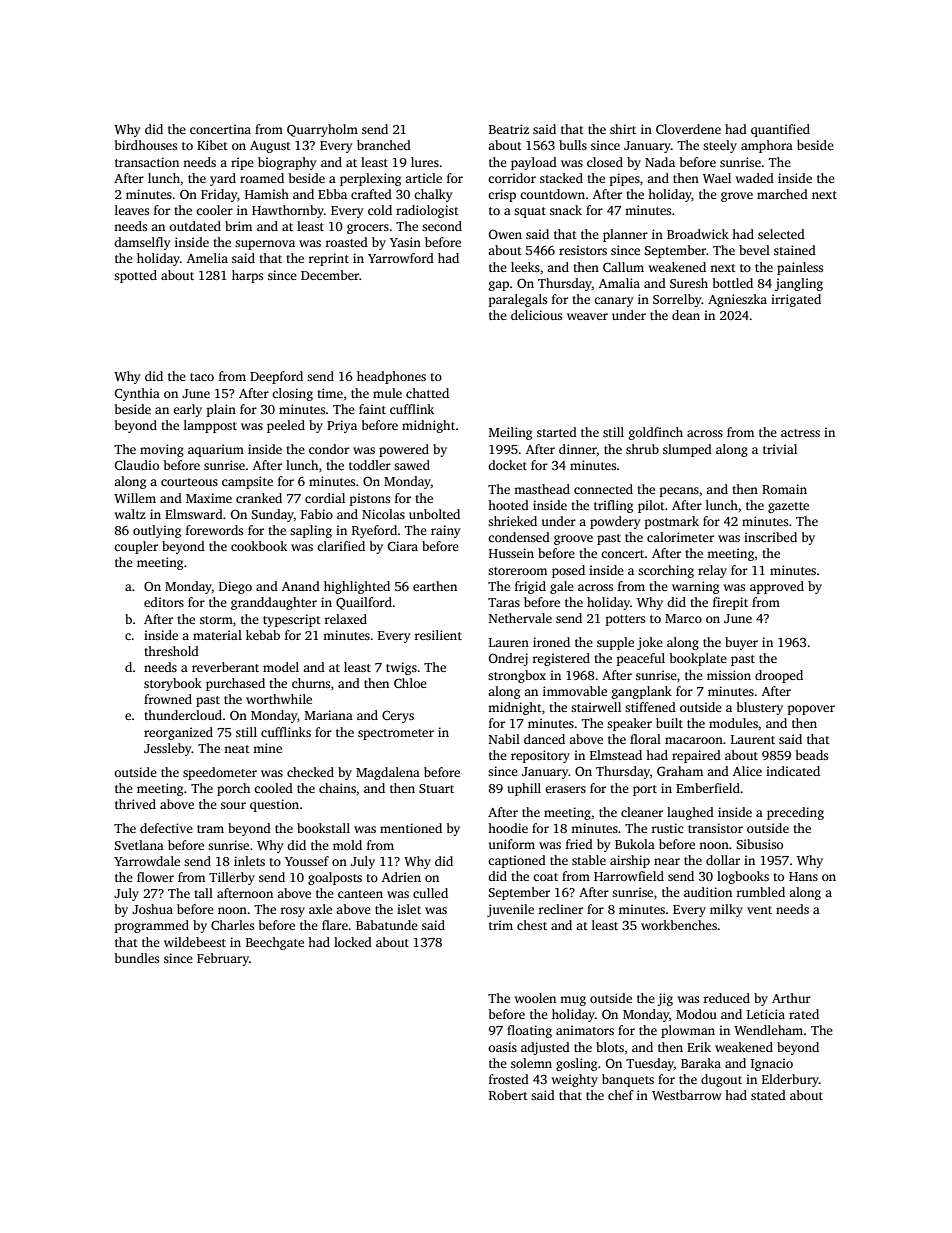 The width and height of the image is (952, 1233). What do you see at coordinates (688, 129) in the image?
I see `Cloverdene` at bounding box center [688, 129].
